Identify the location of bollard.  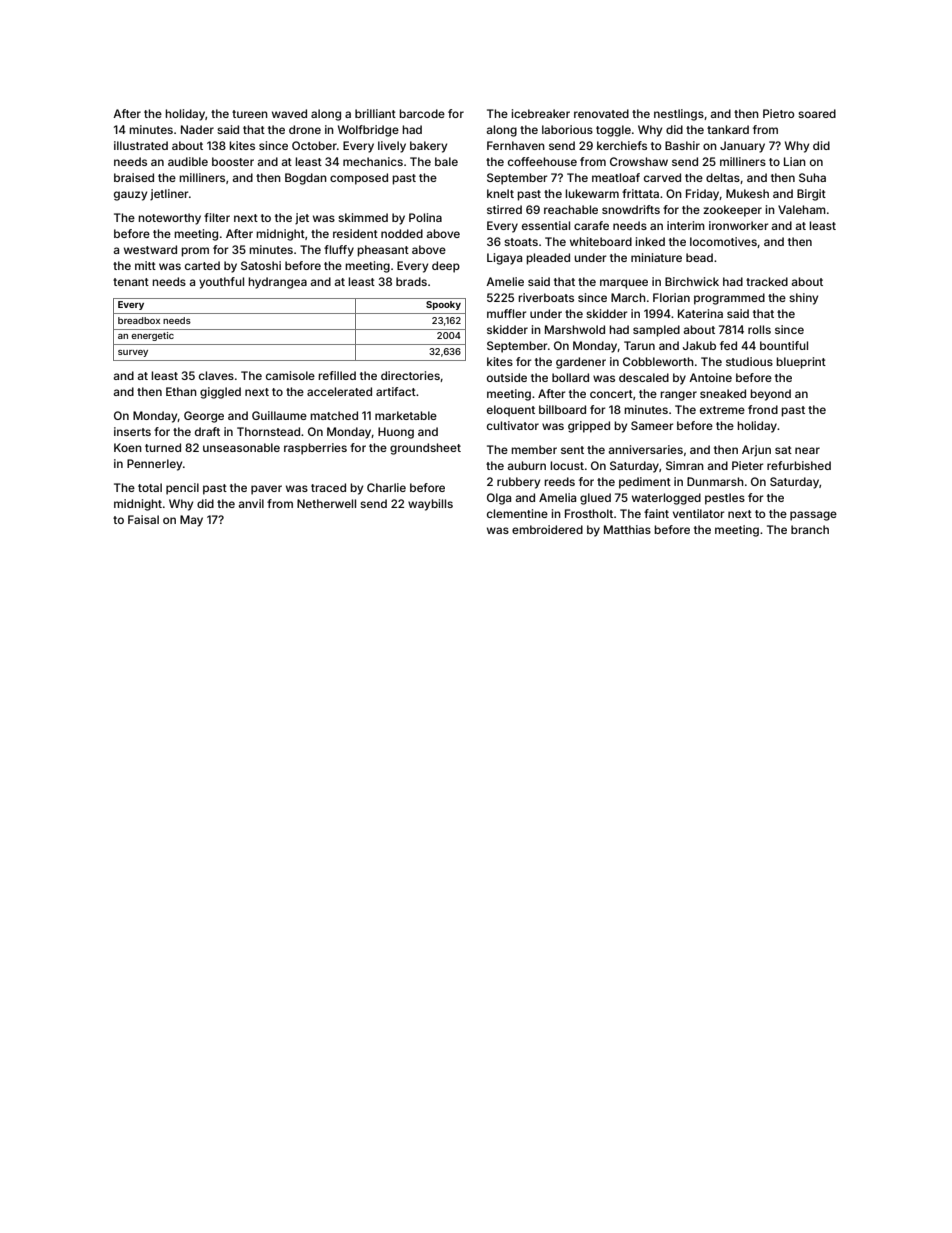
(570, 377).
